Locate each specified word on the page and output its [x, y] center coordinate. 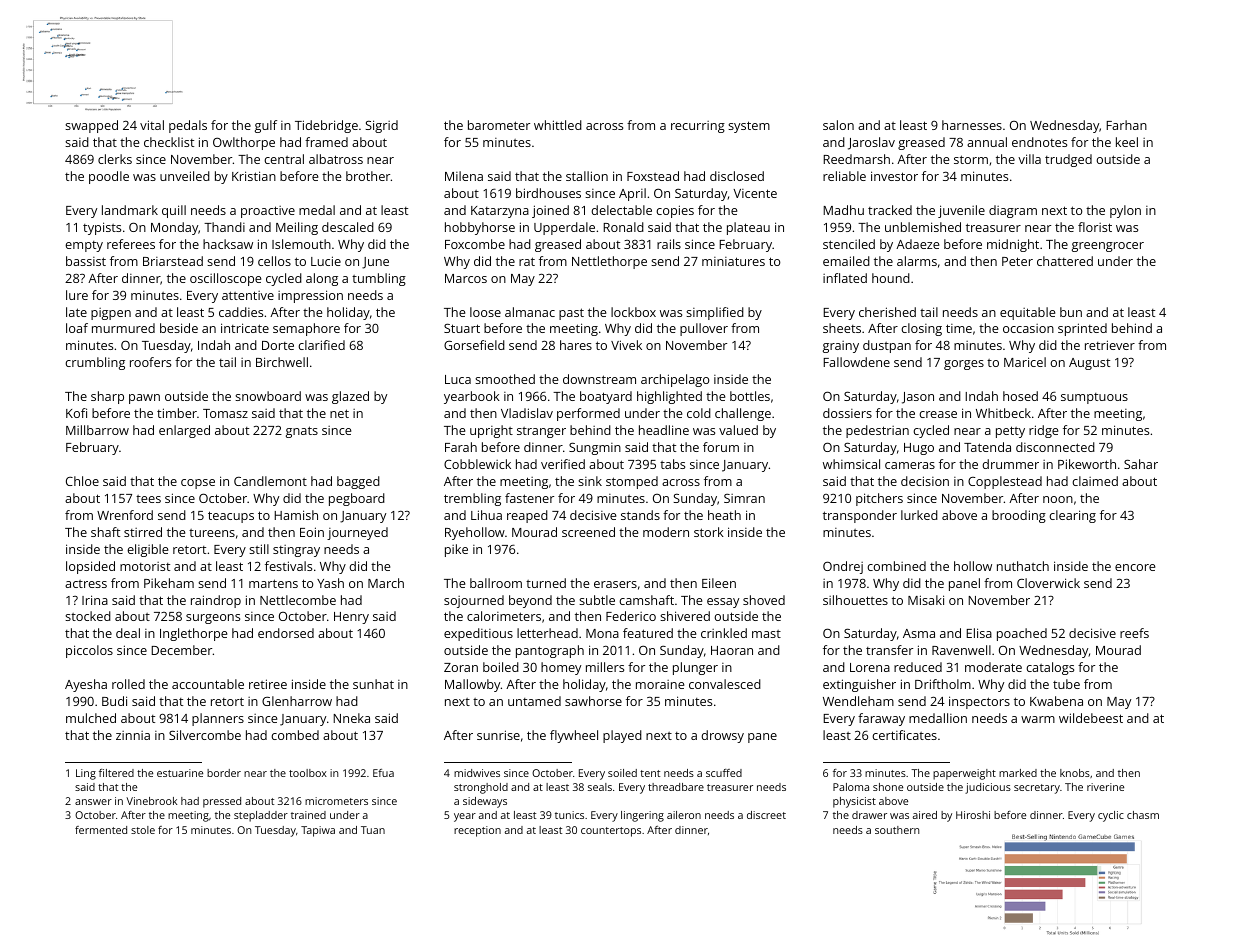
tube [1066, 684]
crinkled [724, 633]
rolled [128, 684]
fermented [101, 830]
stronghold [481, 788]
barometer [499, 125]
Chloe [82, 481]
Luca [458, 379]
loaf [77, 328]
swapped [91, 126]
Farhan [1126, 125]
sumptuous [1094, 398]
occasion [1028, 328]
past [571, 314]
